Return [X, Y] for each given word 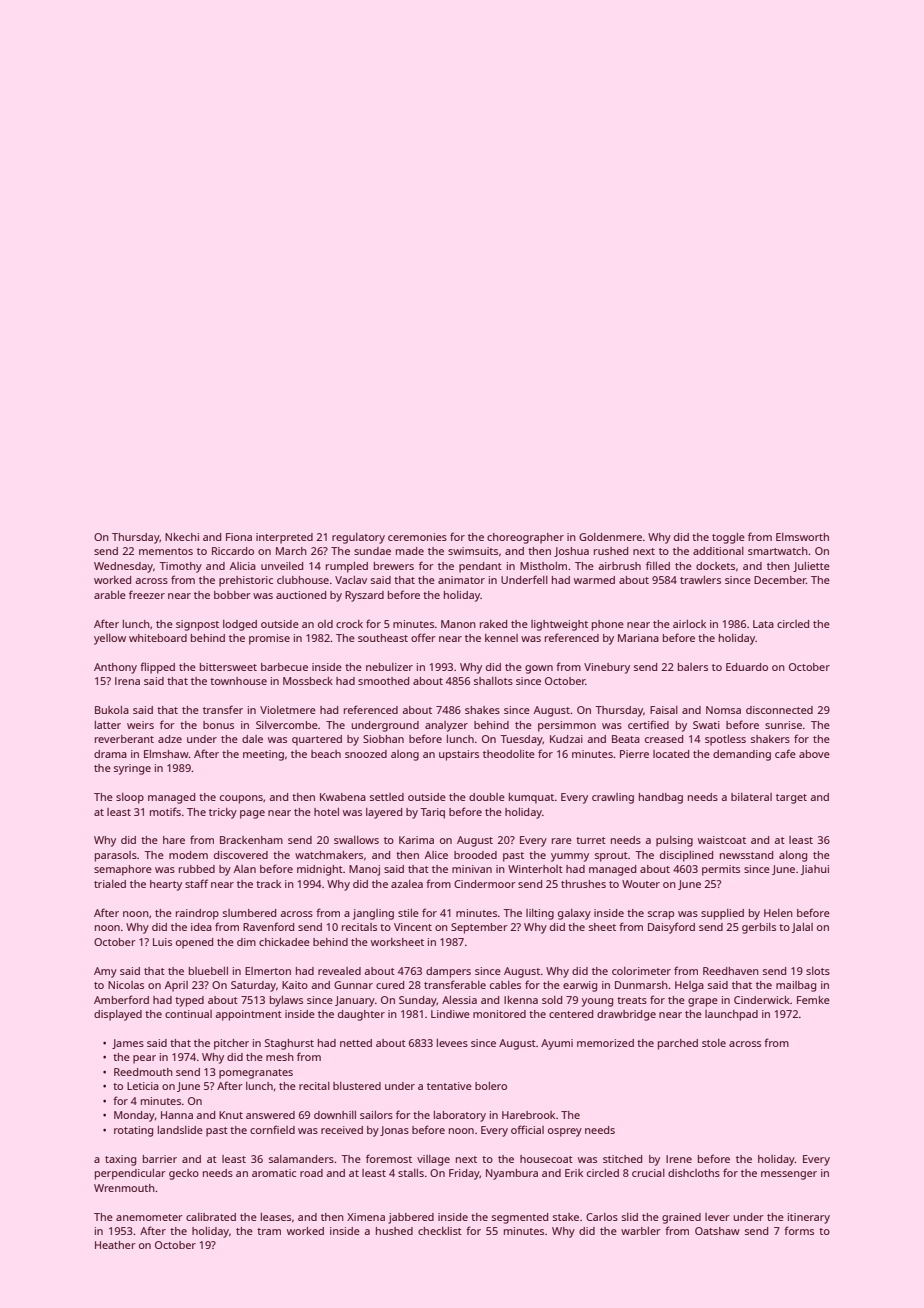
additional [718, 551]
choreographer [525, 538]
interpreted [284, 538]
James [128, 1044]
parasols [116, 856]
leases [276, 1217]
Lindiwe [450, 1014]
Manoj [364, 870]
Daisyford [671, 928]
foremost [389, 1158]
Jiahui [815, 870]
